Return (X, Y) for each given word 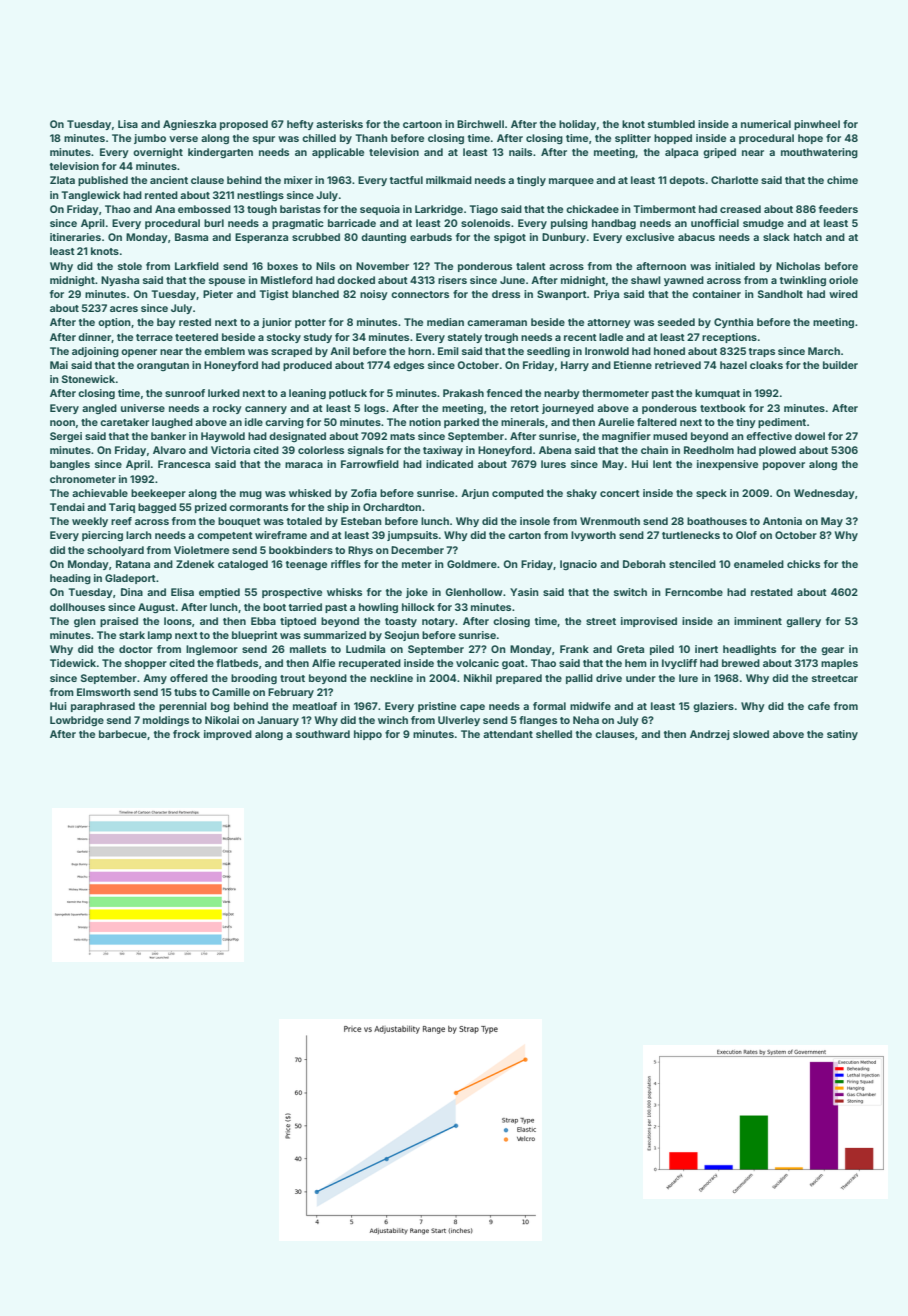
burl (214, 223)
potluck (348, 394)
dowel (810, 436)
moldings (166, 721)
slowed (751, 734)
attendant (508, 734)
